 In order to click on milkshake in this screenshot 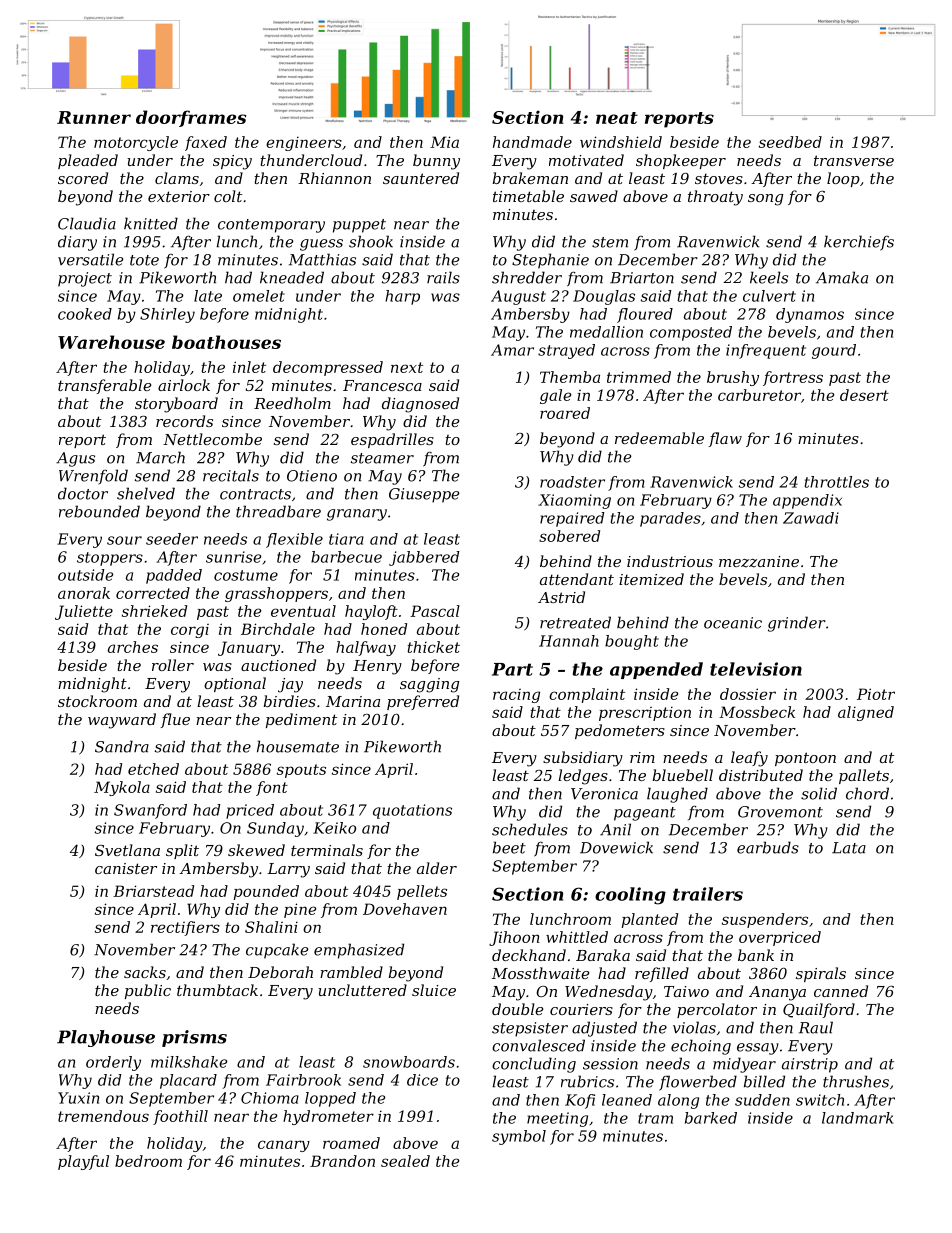, I will do `click(189, 1062)`.
